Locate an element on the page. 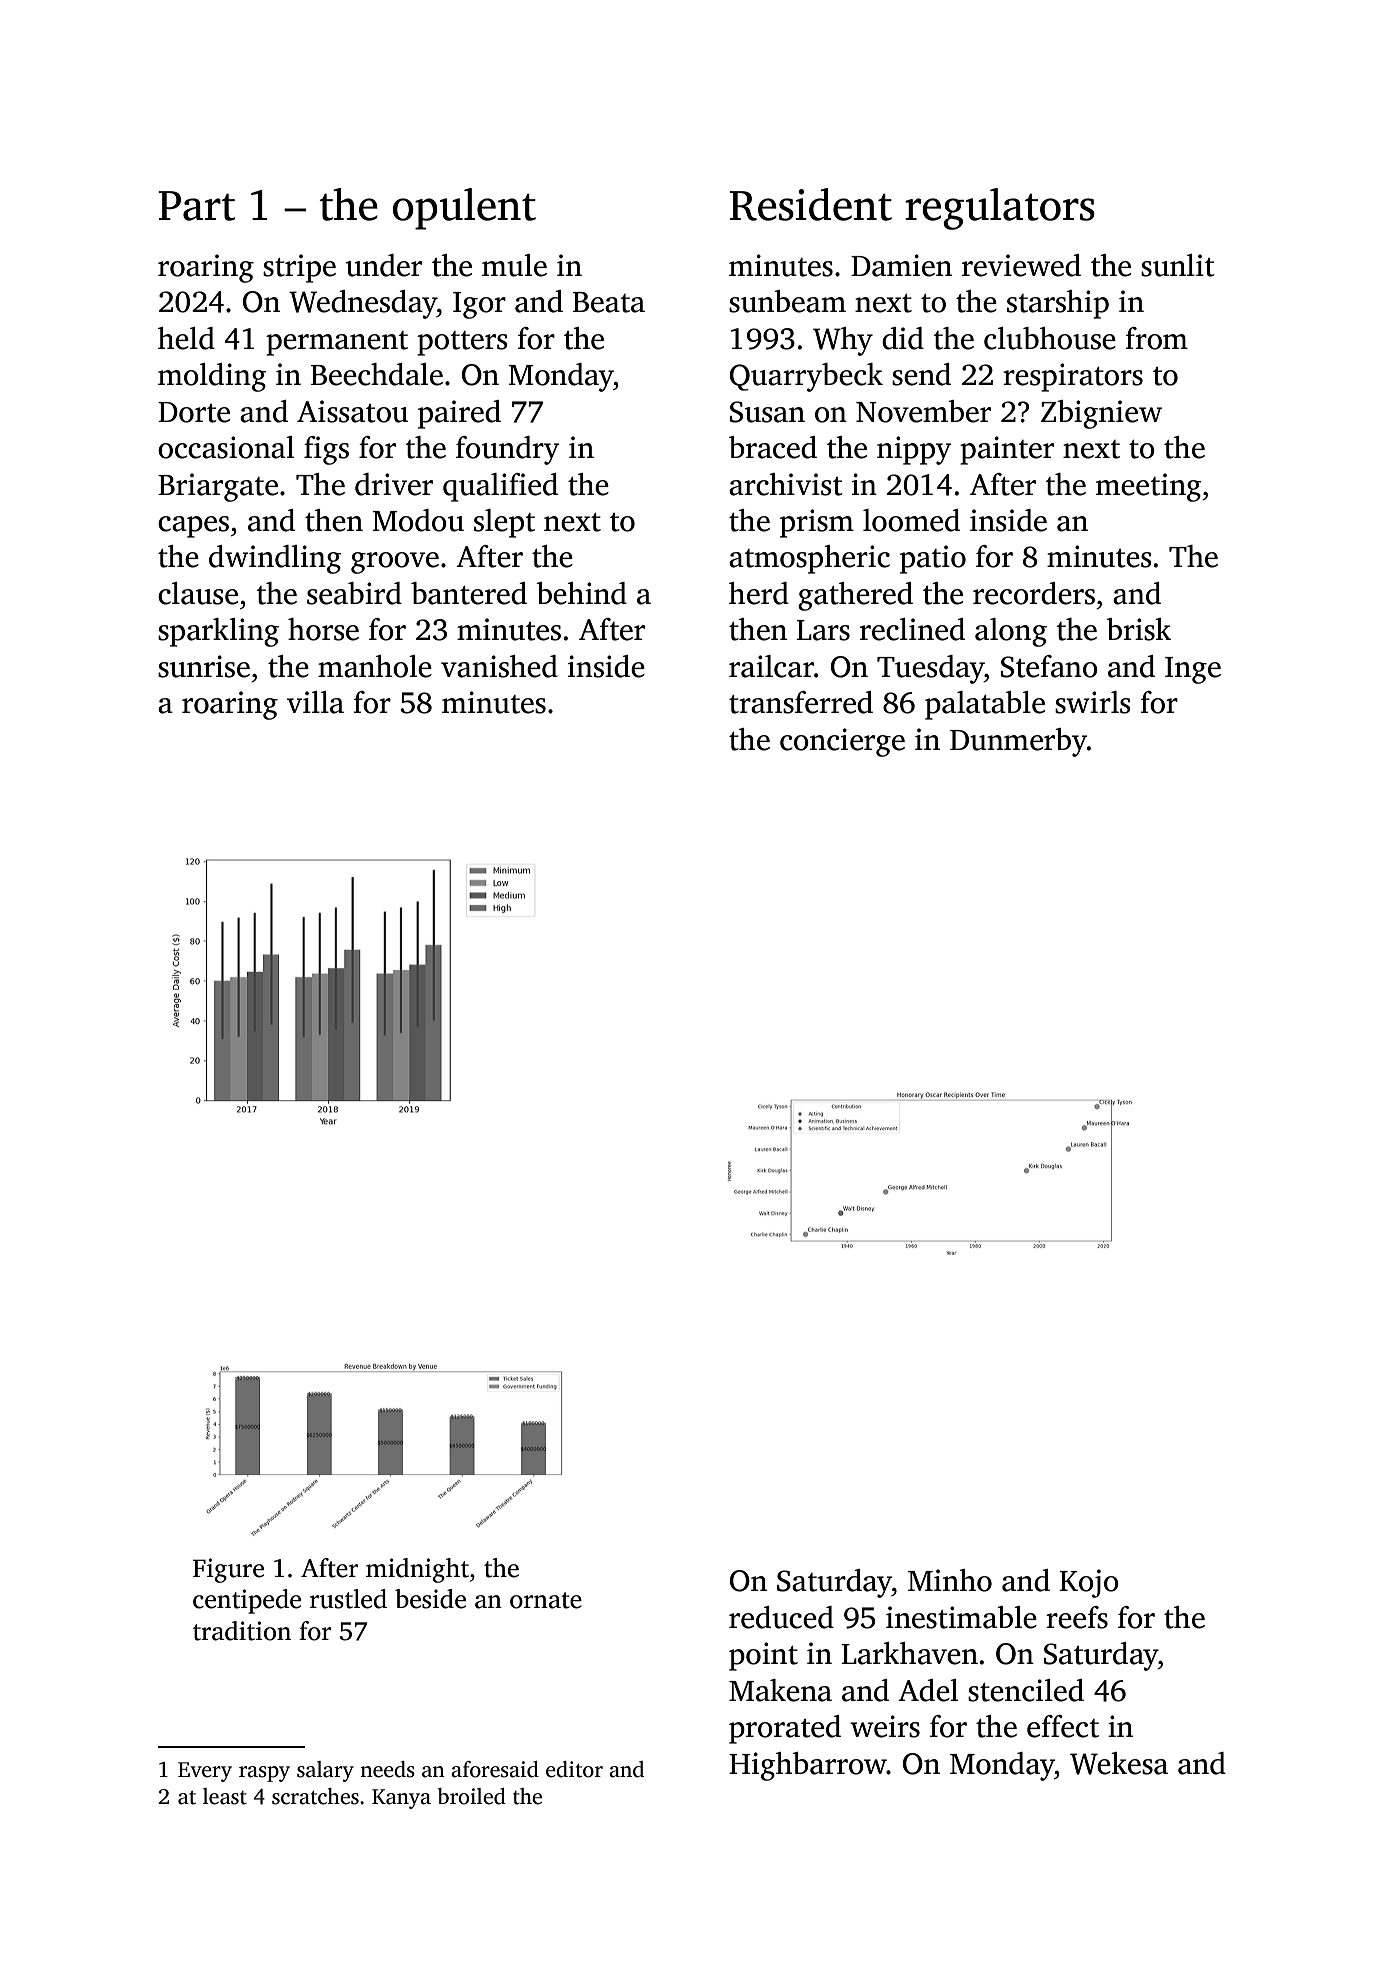  villa is located at coordinates (315, 702).
